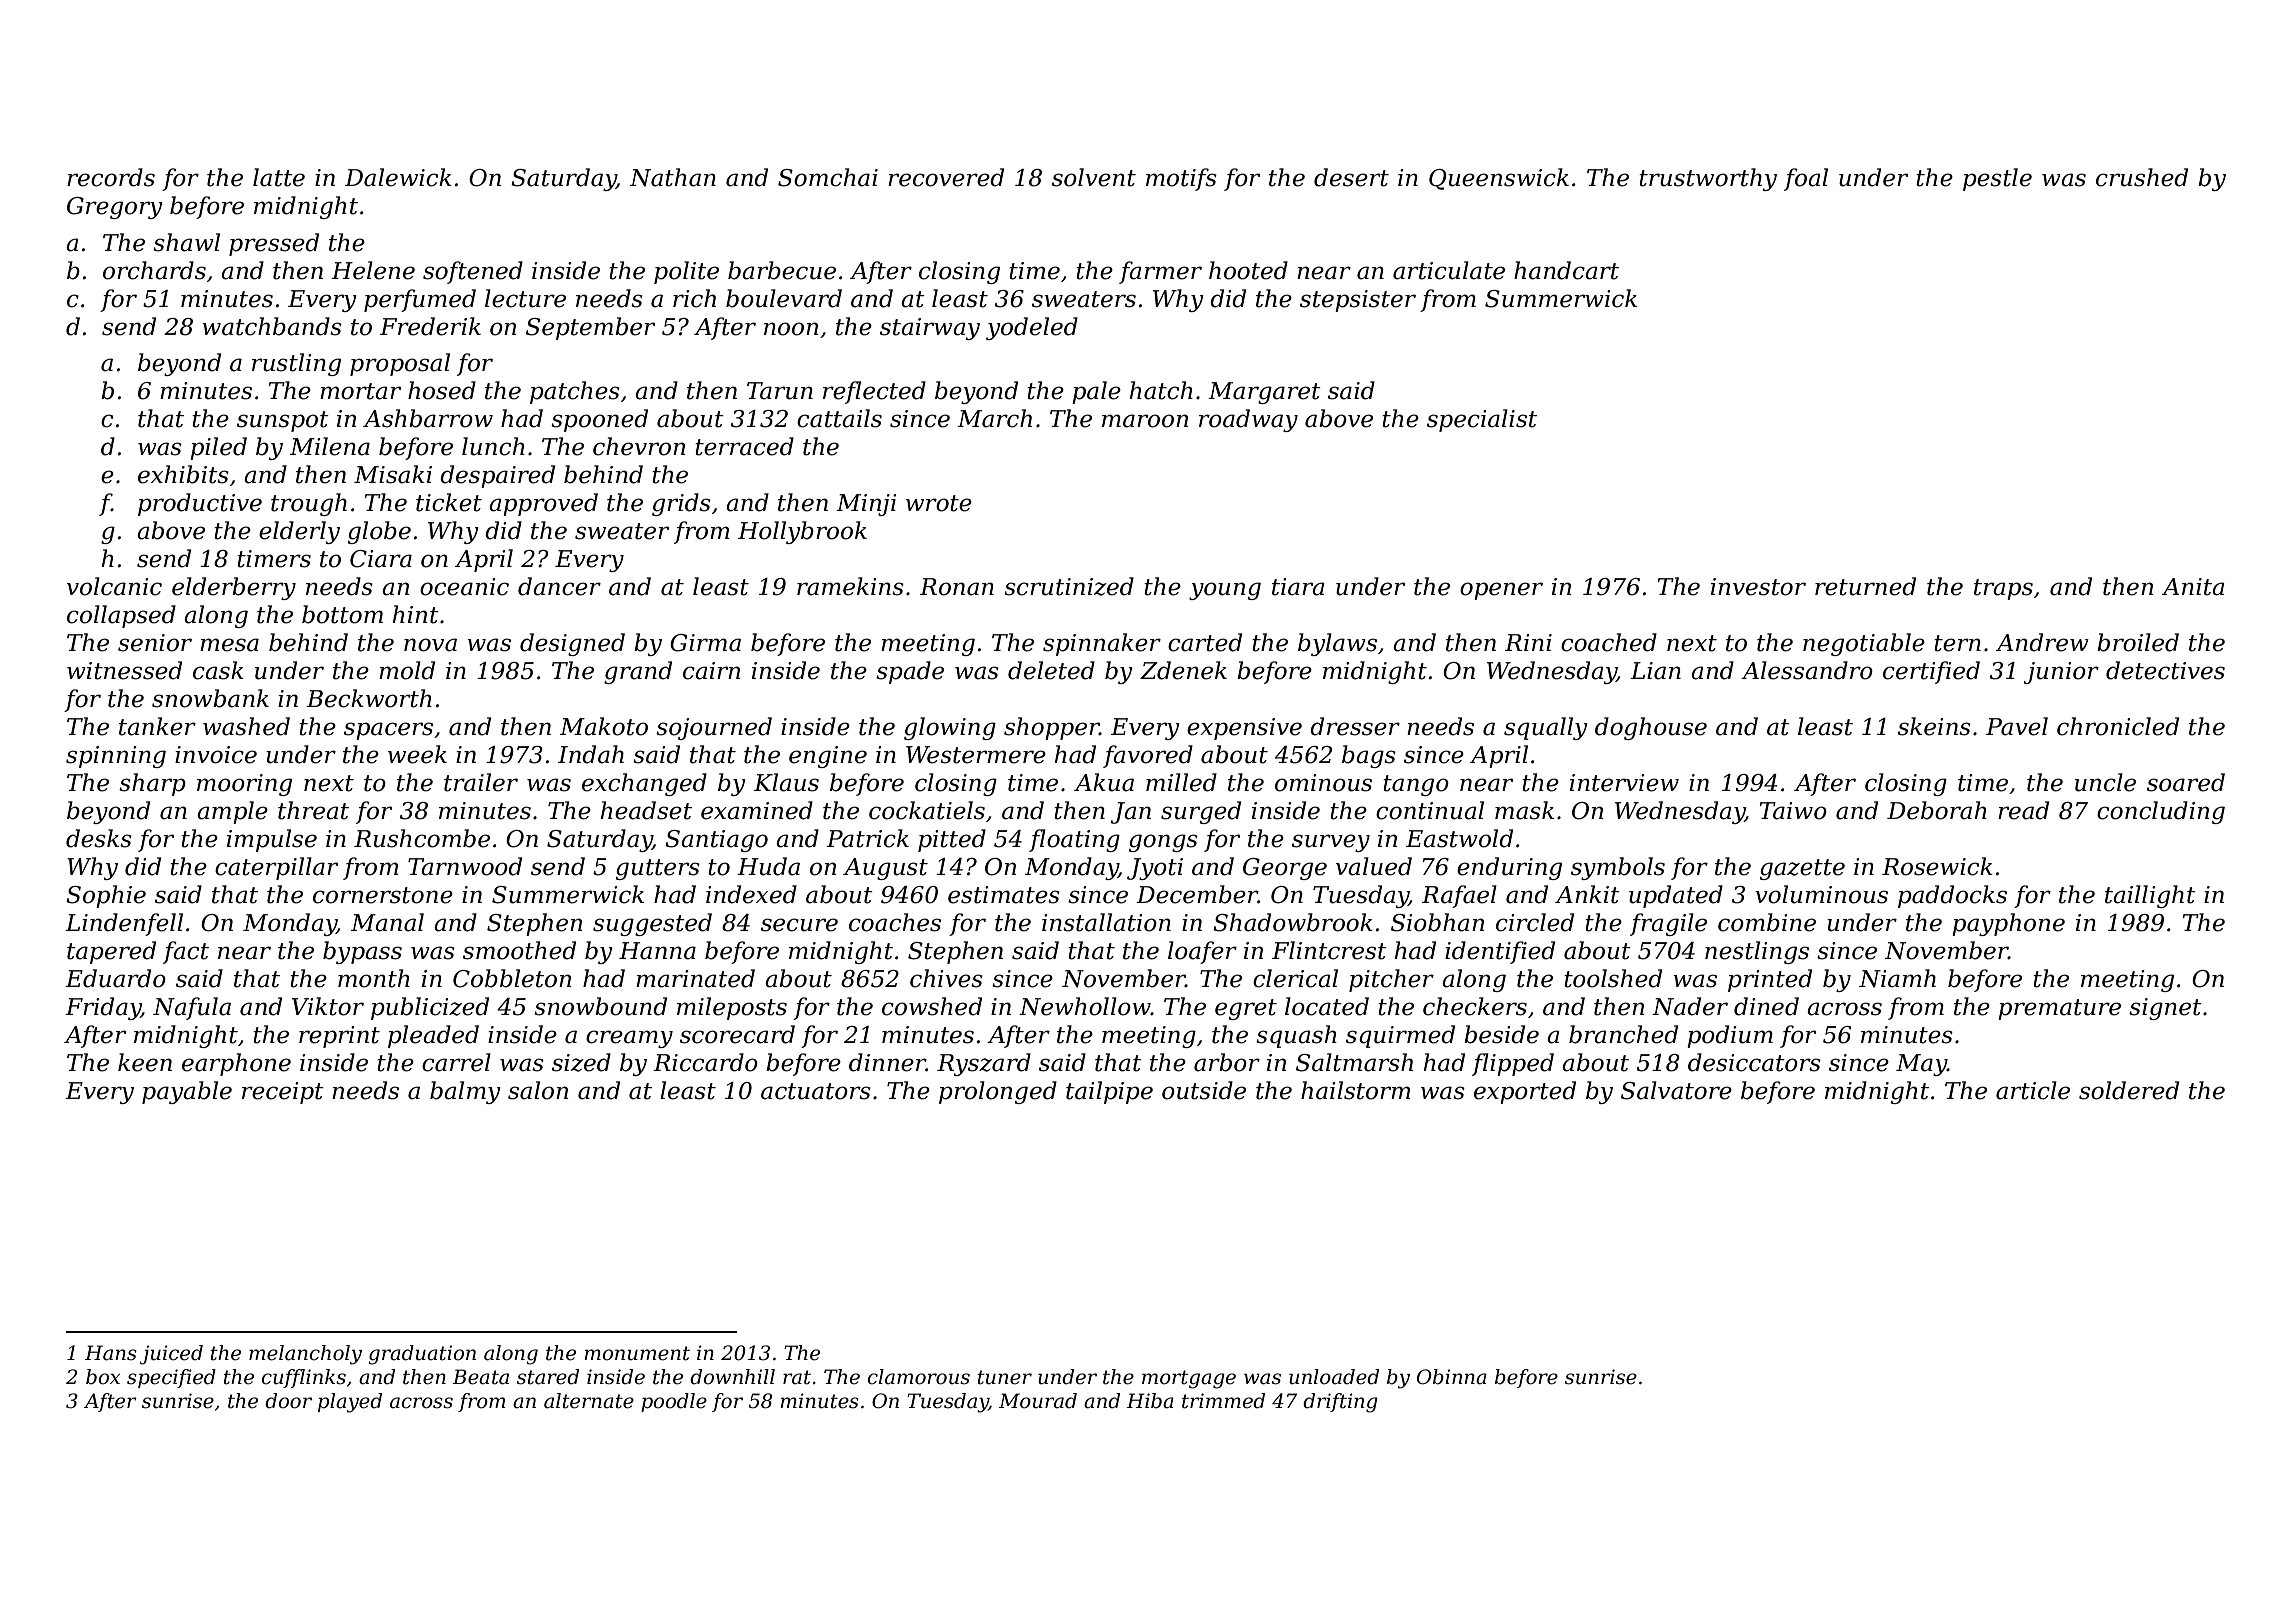 The width and height of the document is (2292, 1620). What do you see at coordinates (187, 1092) in the document?
I see `payable` at bounding box center [187, 1092].
